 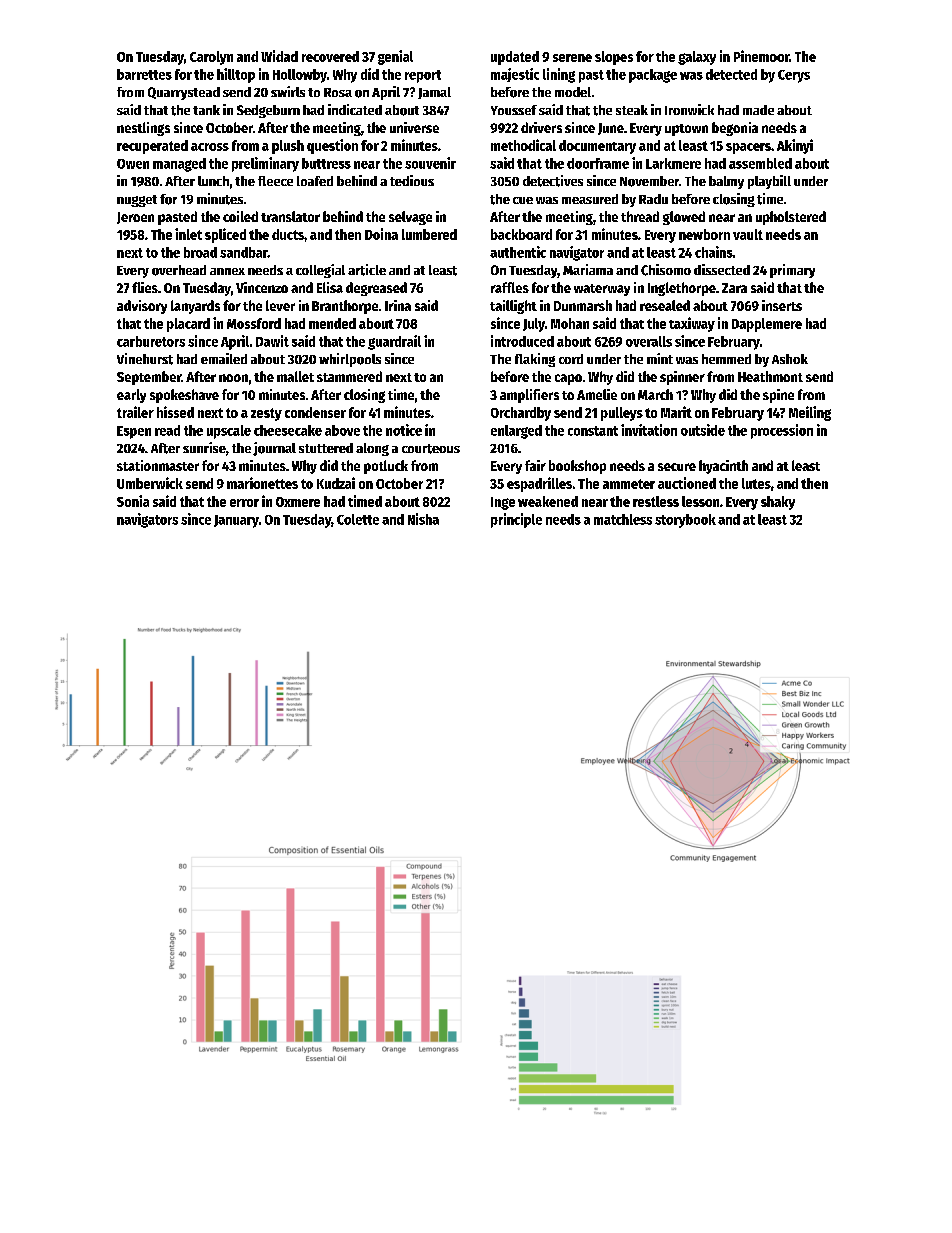 I want to click on report, so click(x=423, y=76).
